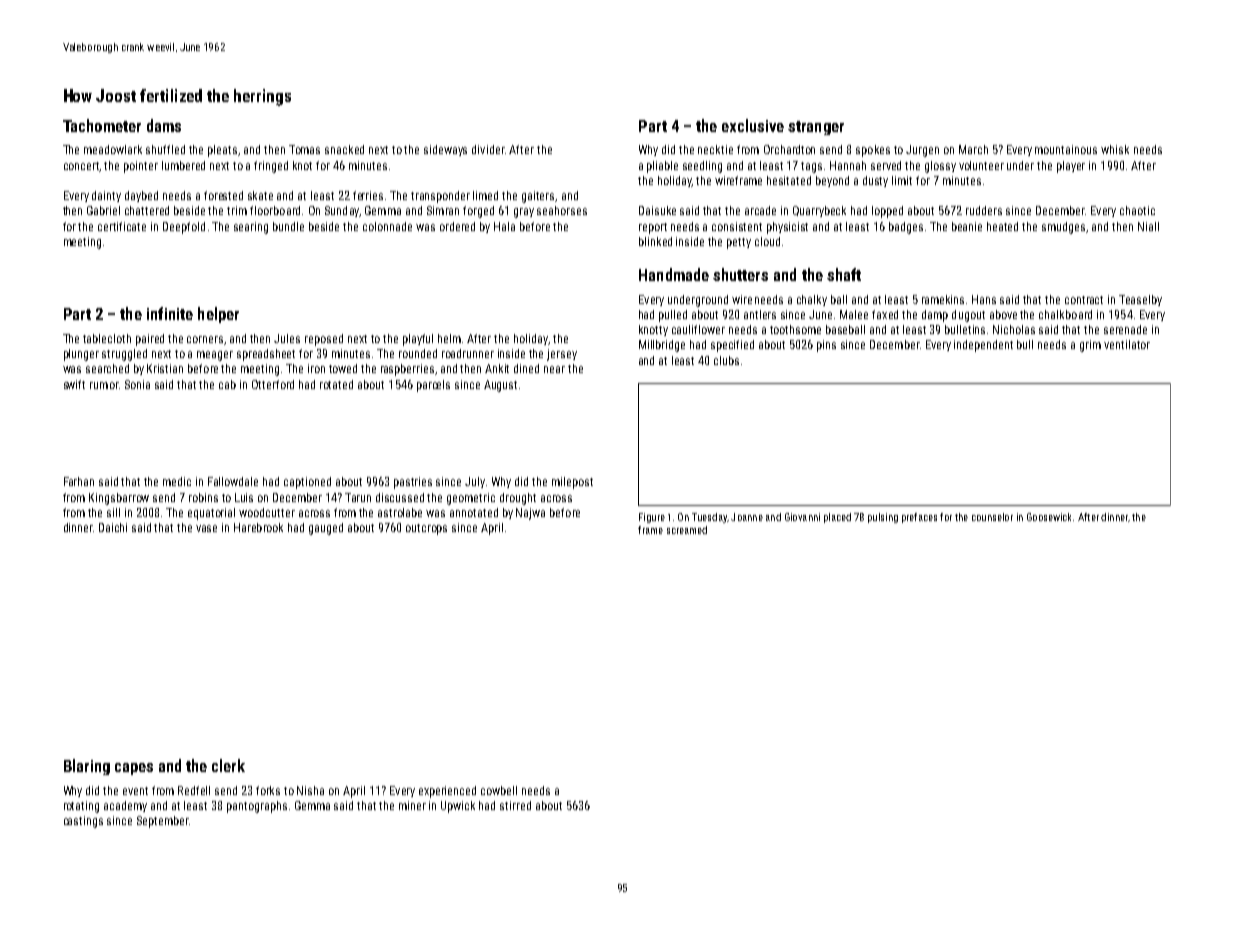  I want to click on vase, so click(206, 528).
